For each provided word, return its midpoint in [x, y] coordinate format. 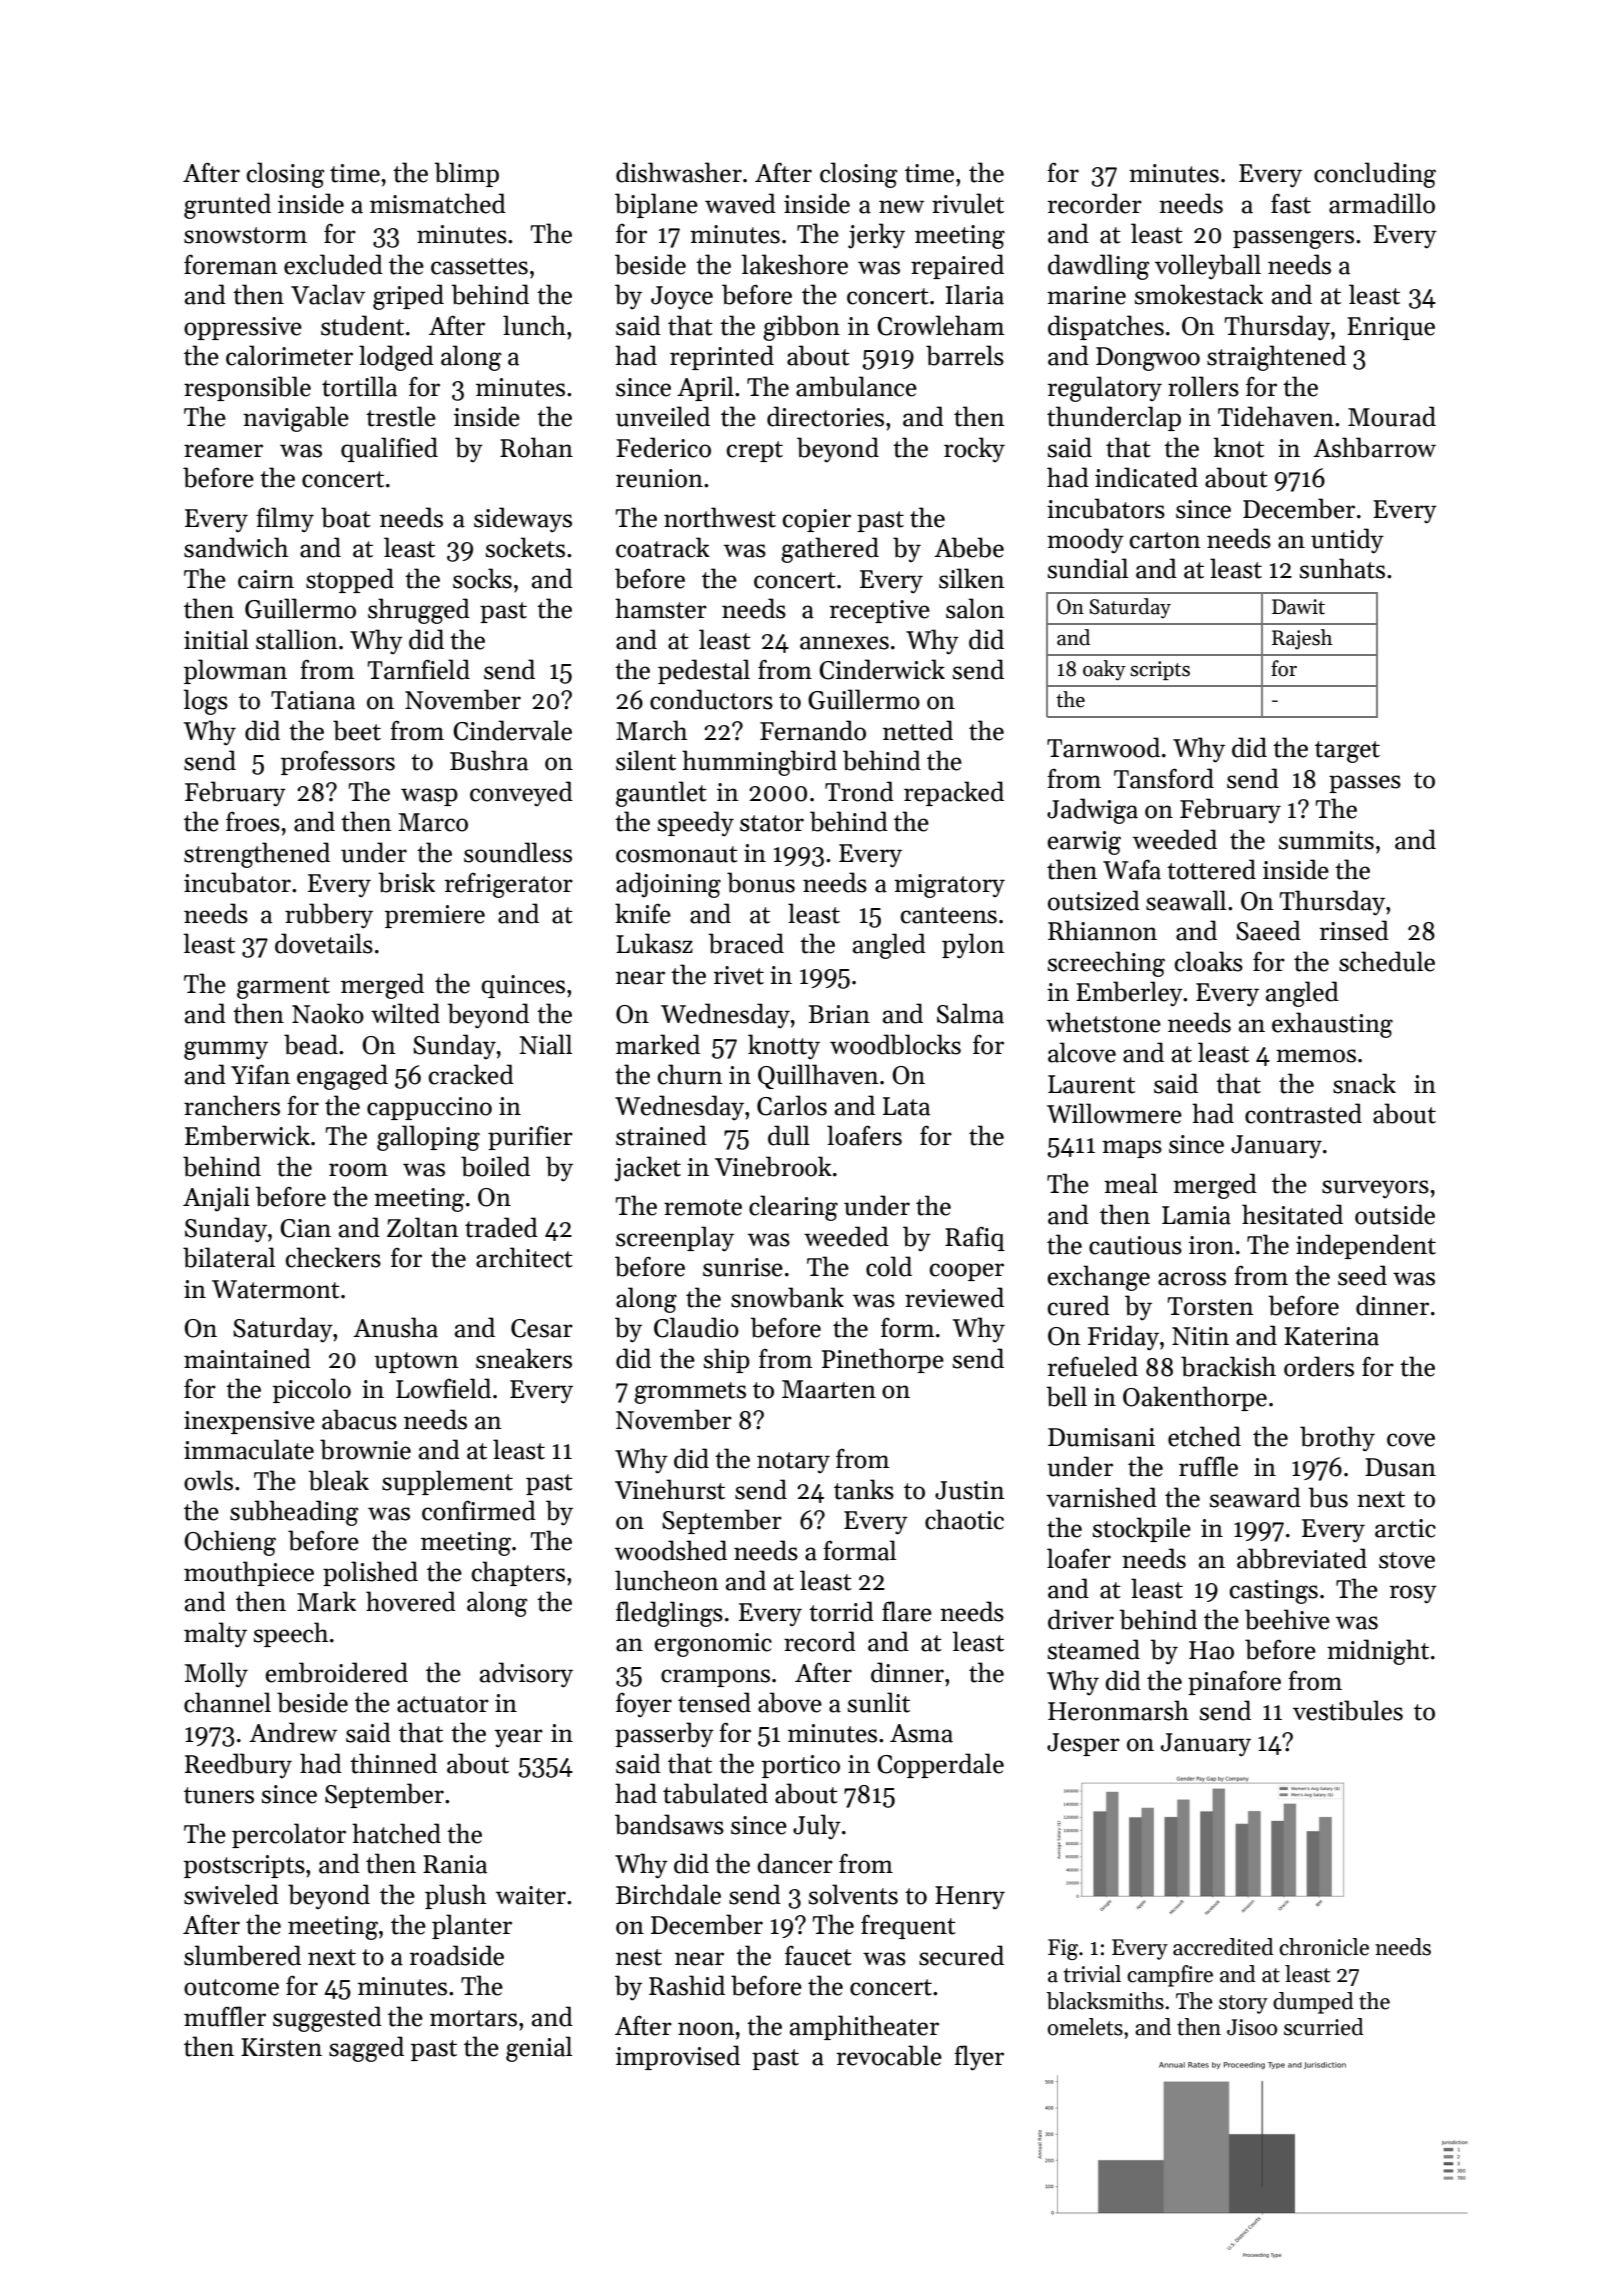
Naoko [328, 1013]
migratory [949, 886]
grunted [227, 206]
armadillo [1382, 203]
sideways [523, 520]
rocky [974, 449]
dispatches [1106, 327]
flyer [979, 2058]
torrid [841, 1611]
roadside [457, 1955]
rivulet [968, 203]
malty [215, 1635]
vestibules [1348, 1710]
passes [1365, 784]
